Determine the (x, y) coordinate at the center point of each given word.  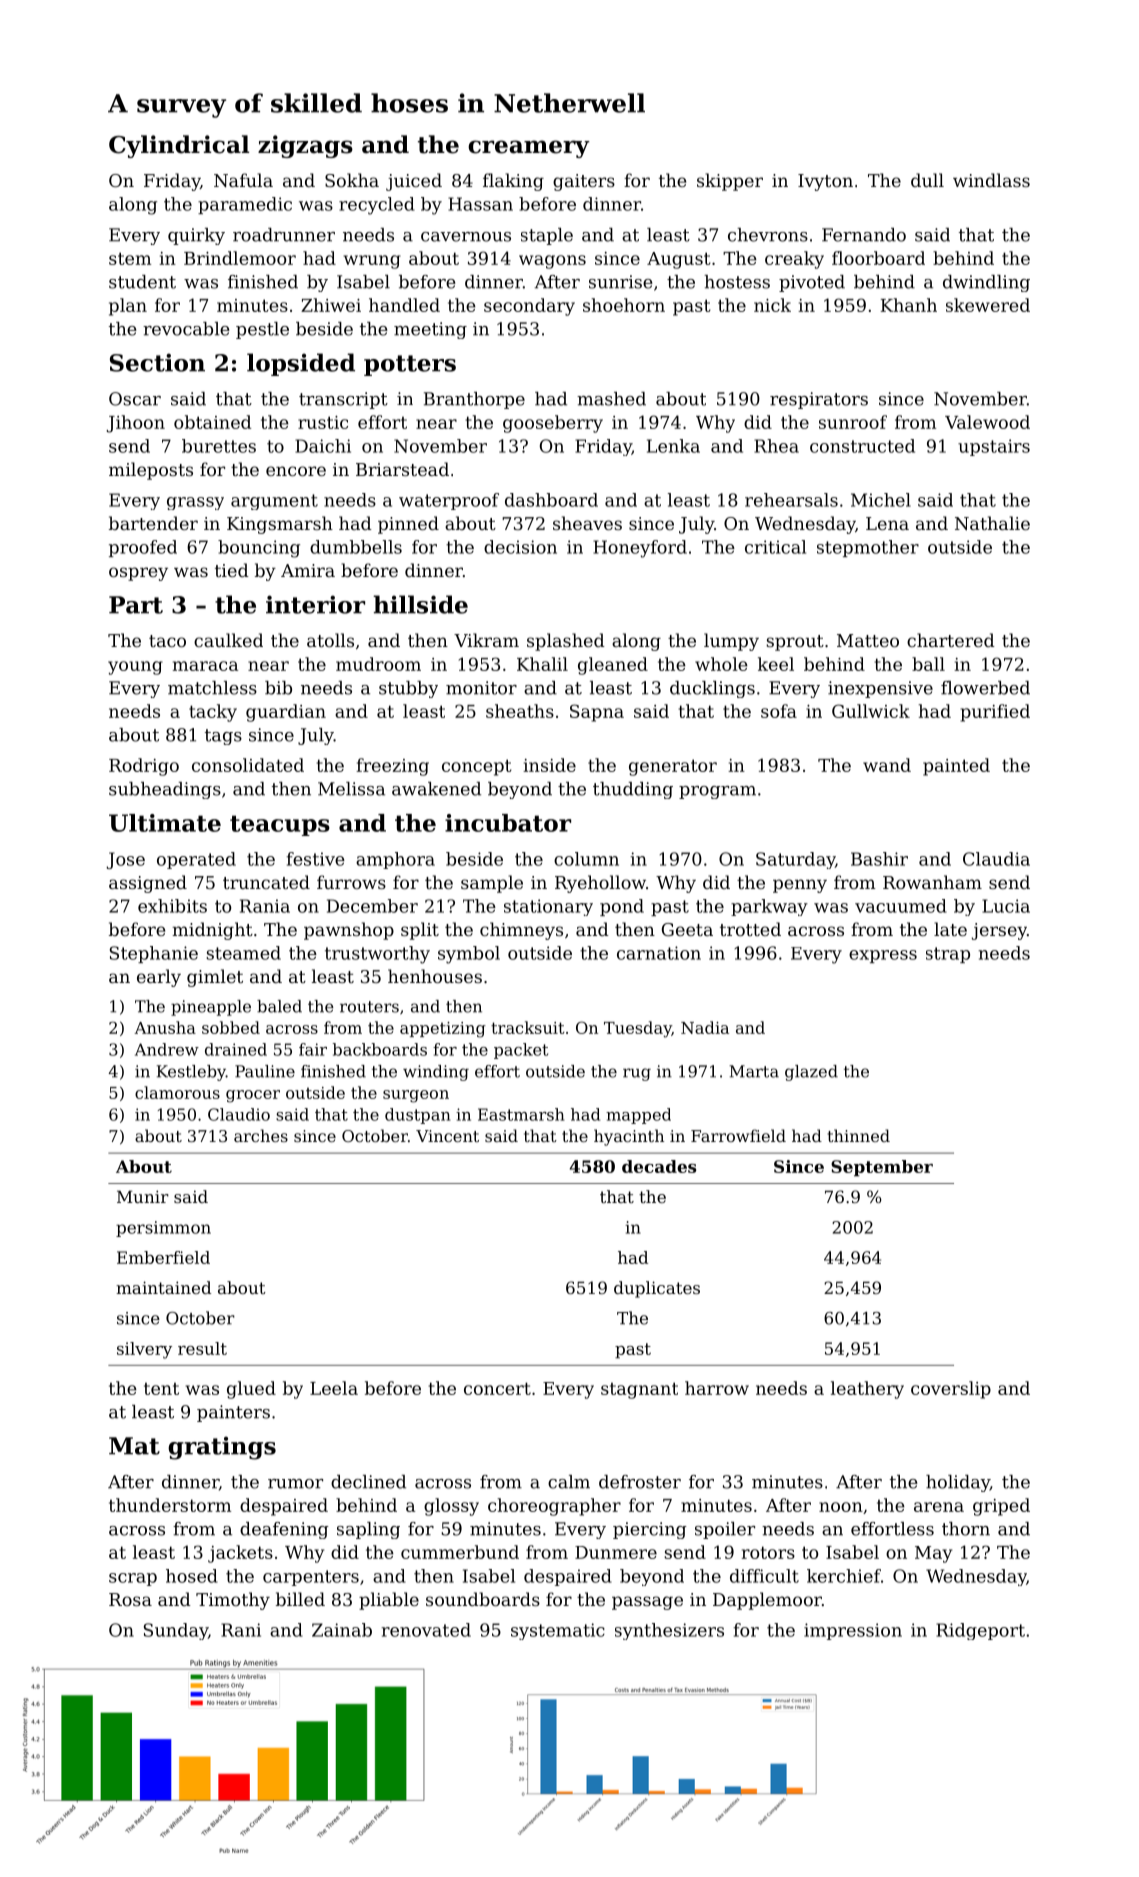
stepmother (868, 548)
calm (569, 1482)
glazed (811, 1073)
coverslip (951, 1390)
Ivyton (825, 182)
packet (521, 1051)
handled (404, 305)
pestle (262, 330)
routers (369, 1007)
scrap (133, 1579)
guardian (286, 713)
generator (673, 767)
